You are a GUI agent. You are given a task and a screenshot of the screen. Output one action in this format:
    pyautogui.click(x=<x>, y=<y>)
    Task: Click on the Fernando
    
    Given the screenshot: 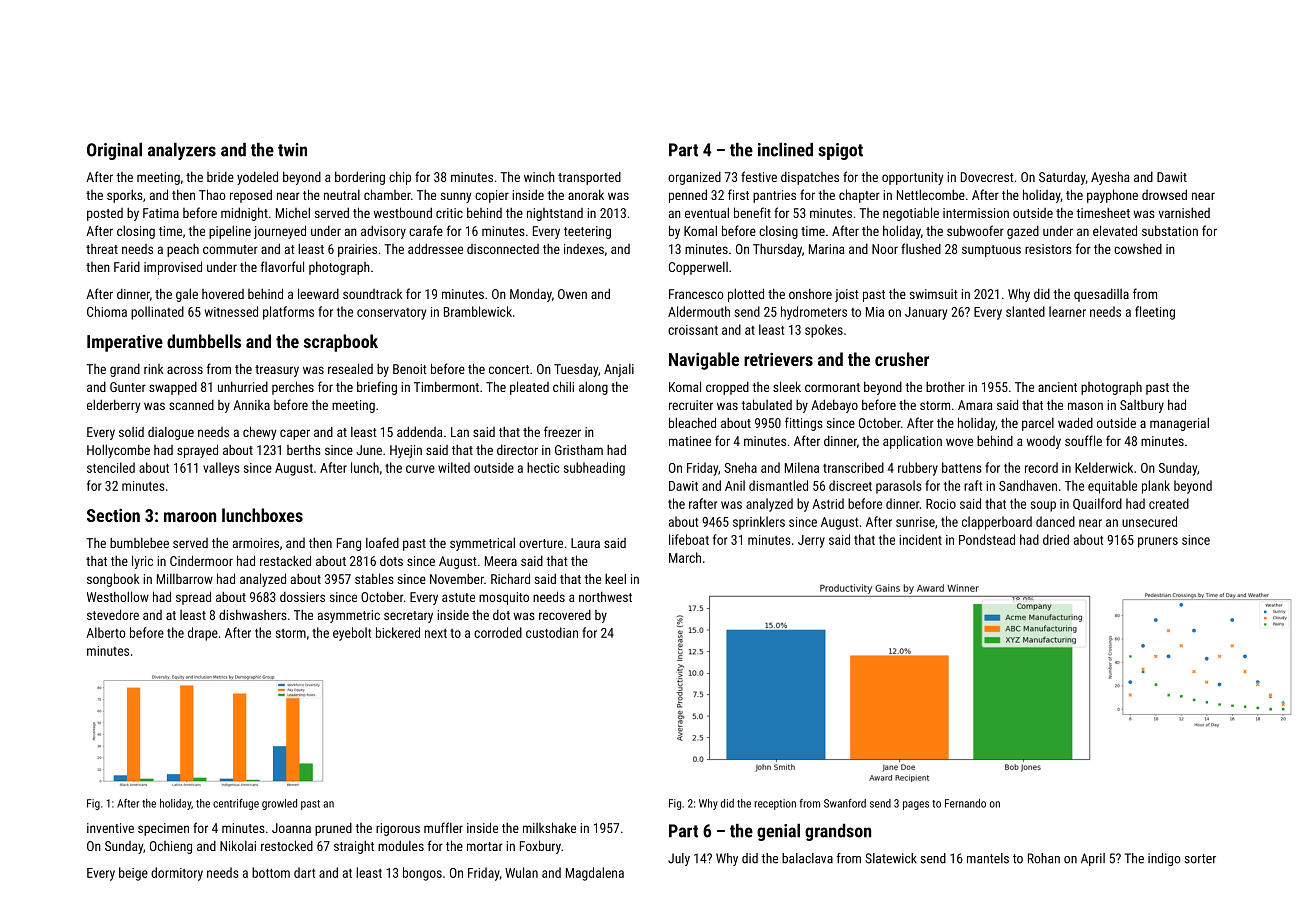 What is the action you would take?
    pyautogui.click(x=965, y=803)
